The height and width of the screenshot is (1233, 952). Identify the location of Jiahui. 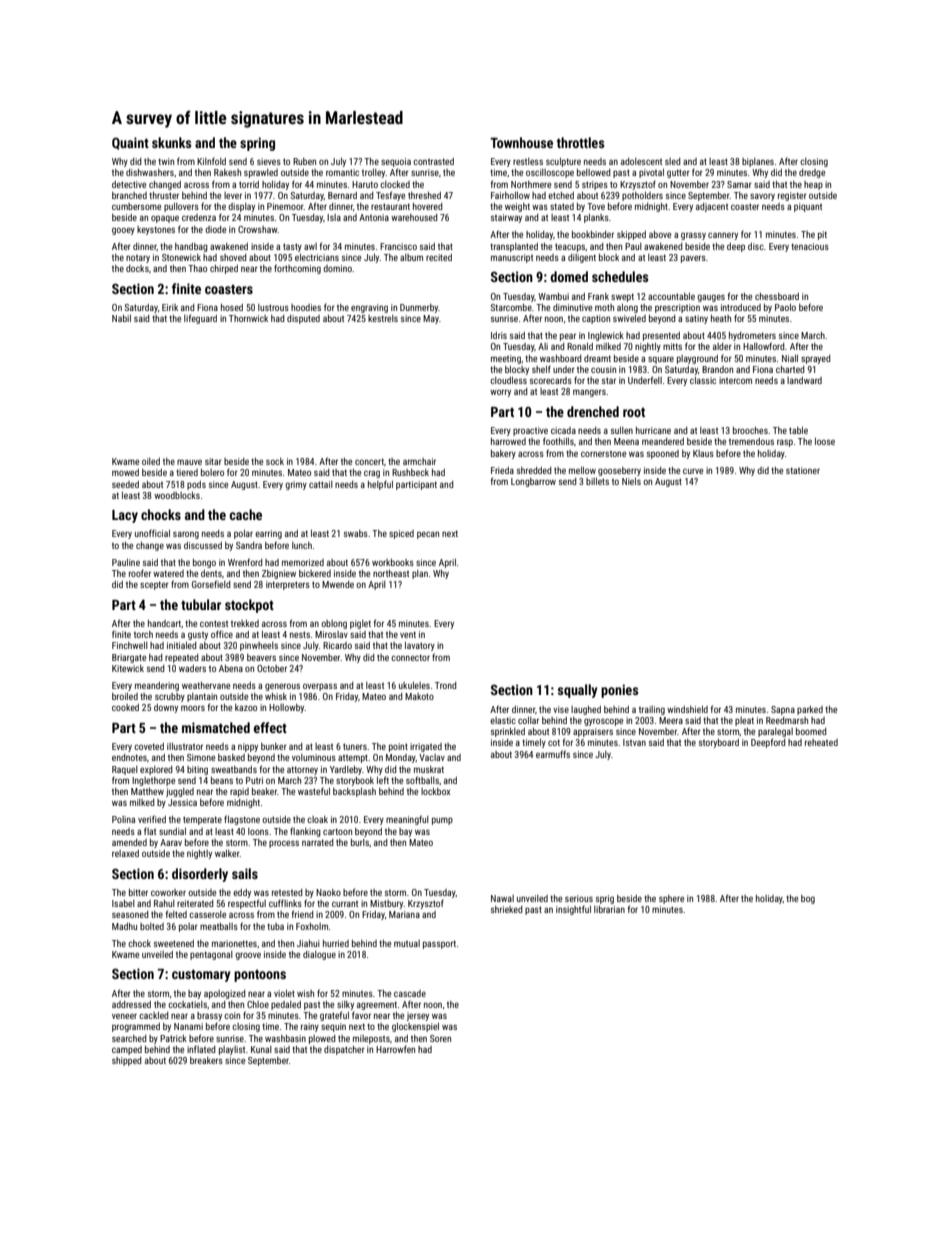
(308, 943).
